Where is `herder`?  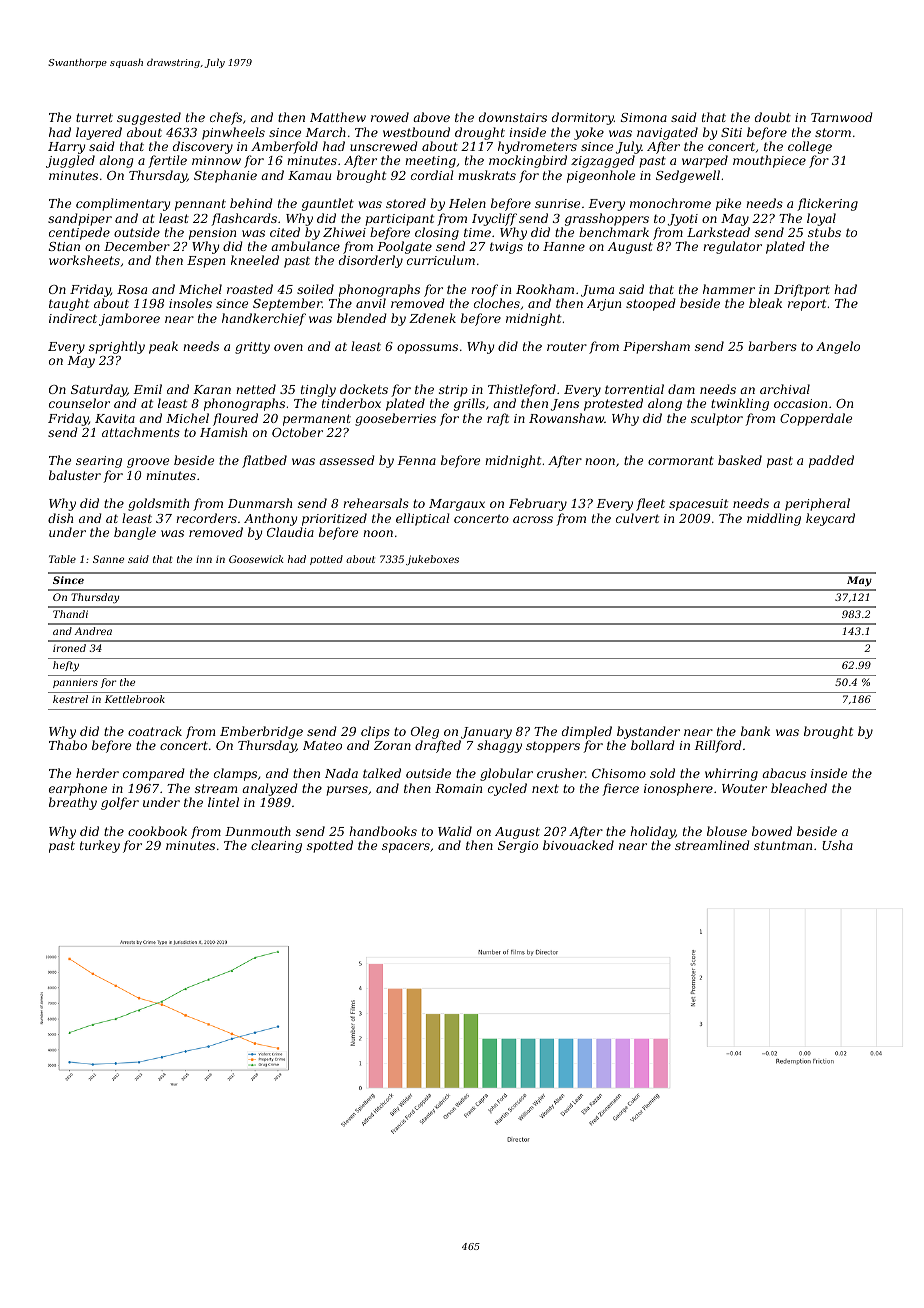 herder is located at coordinates (97, 773).
